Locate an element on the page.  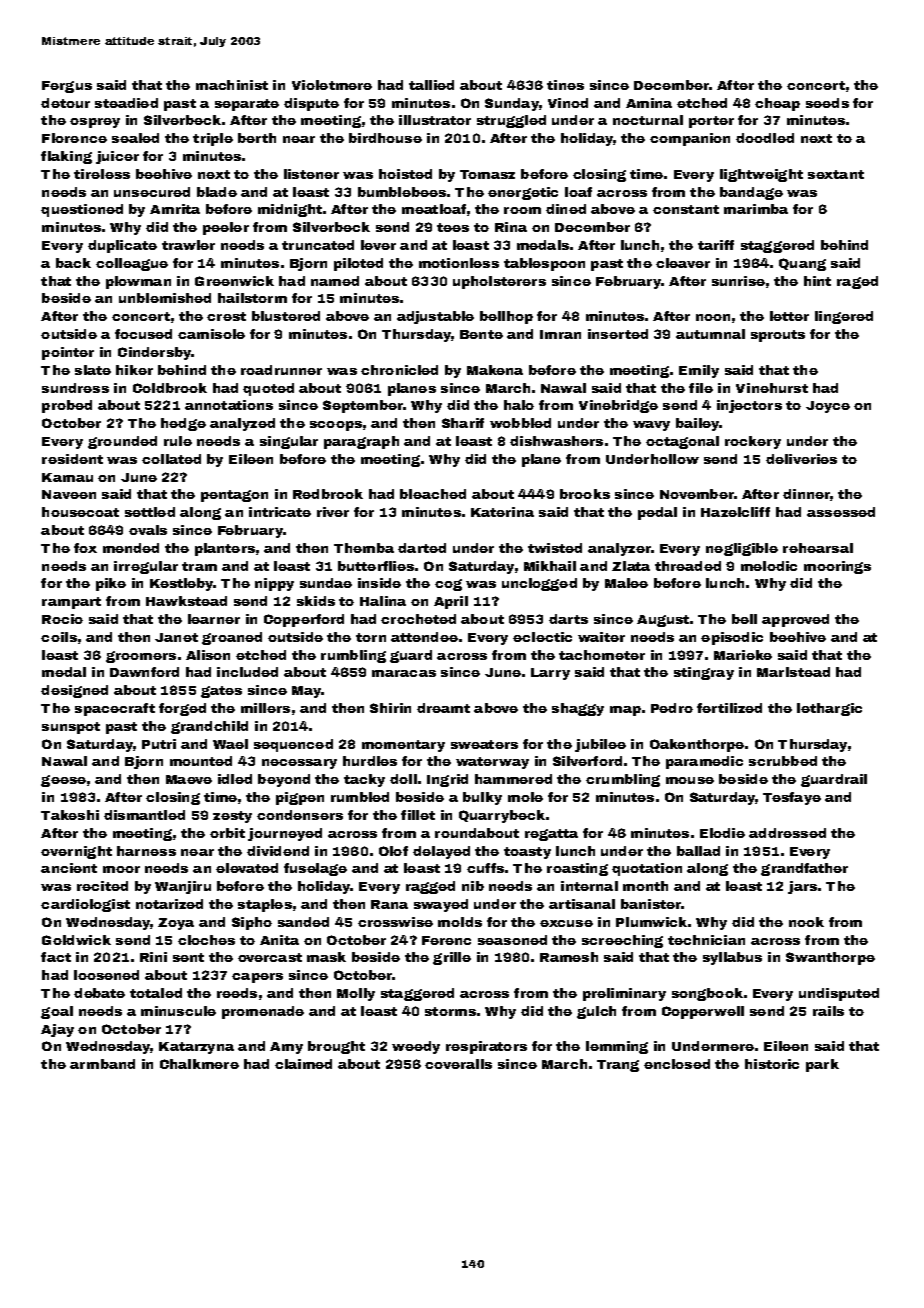
collated is located at coordinates (171, 459).
